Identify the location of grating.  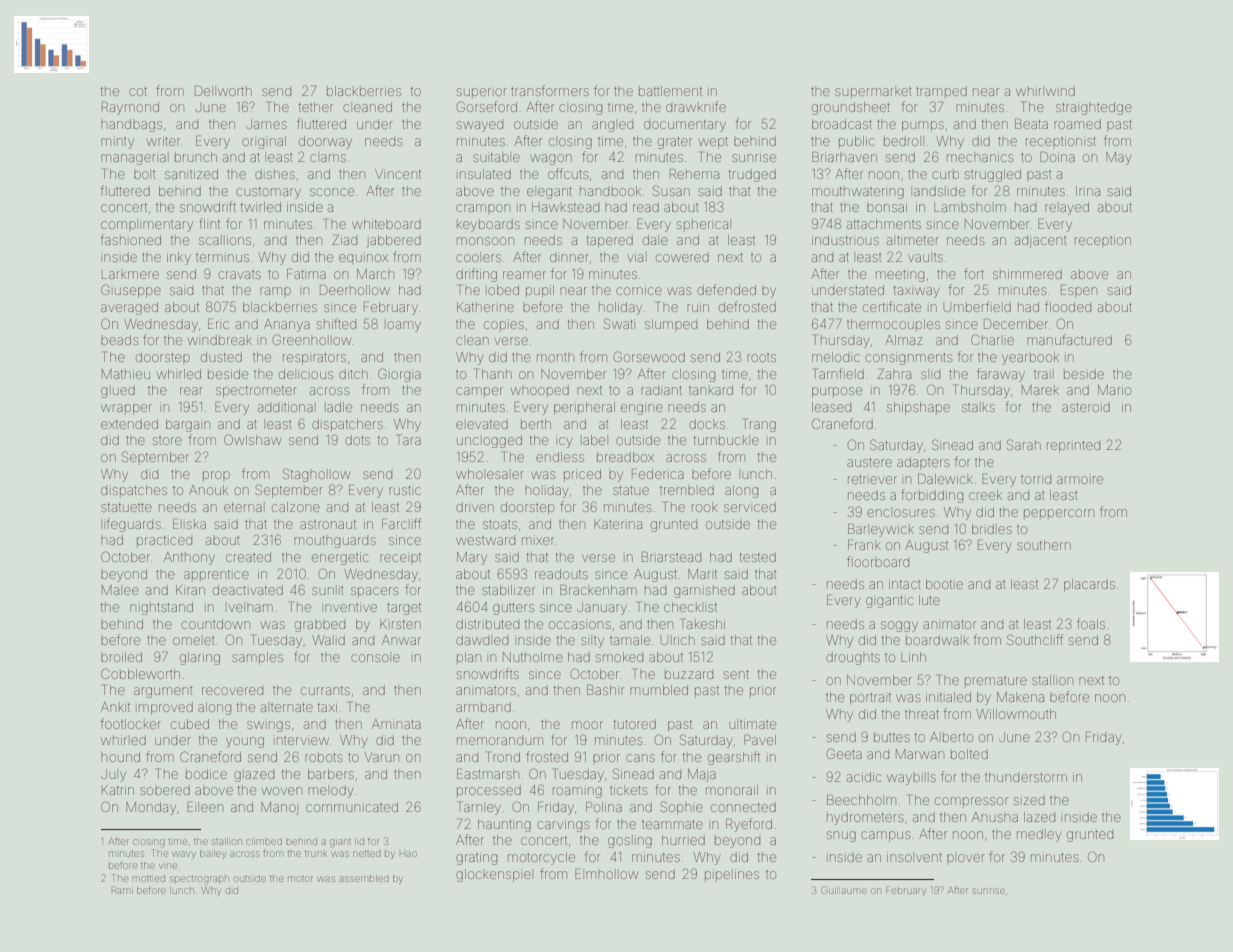
(476, 858).
